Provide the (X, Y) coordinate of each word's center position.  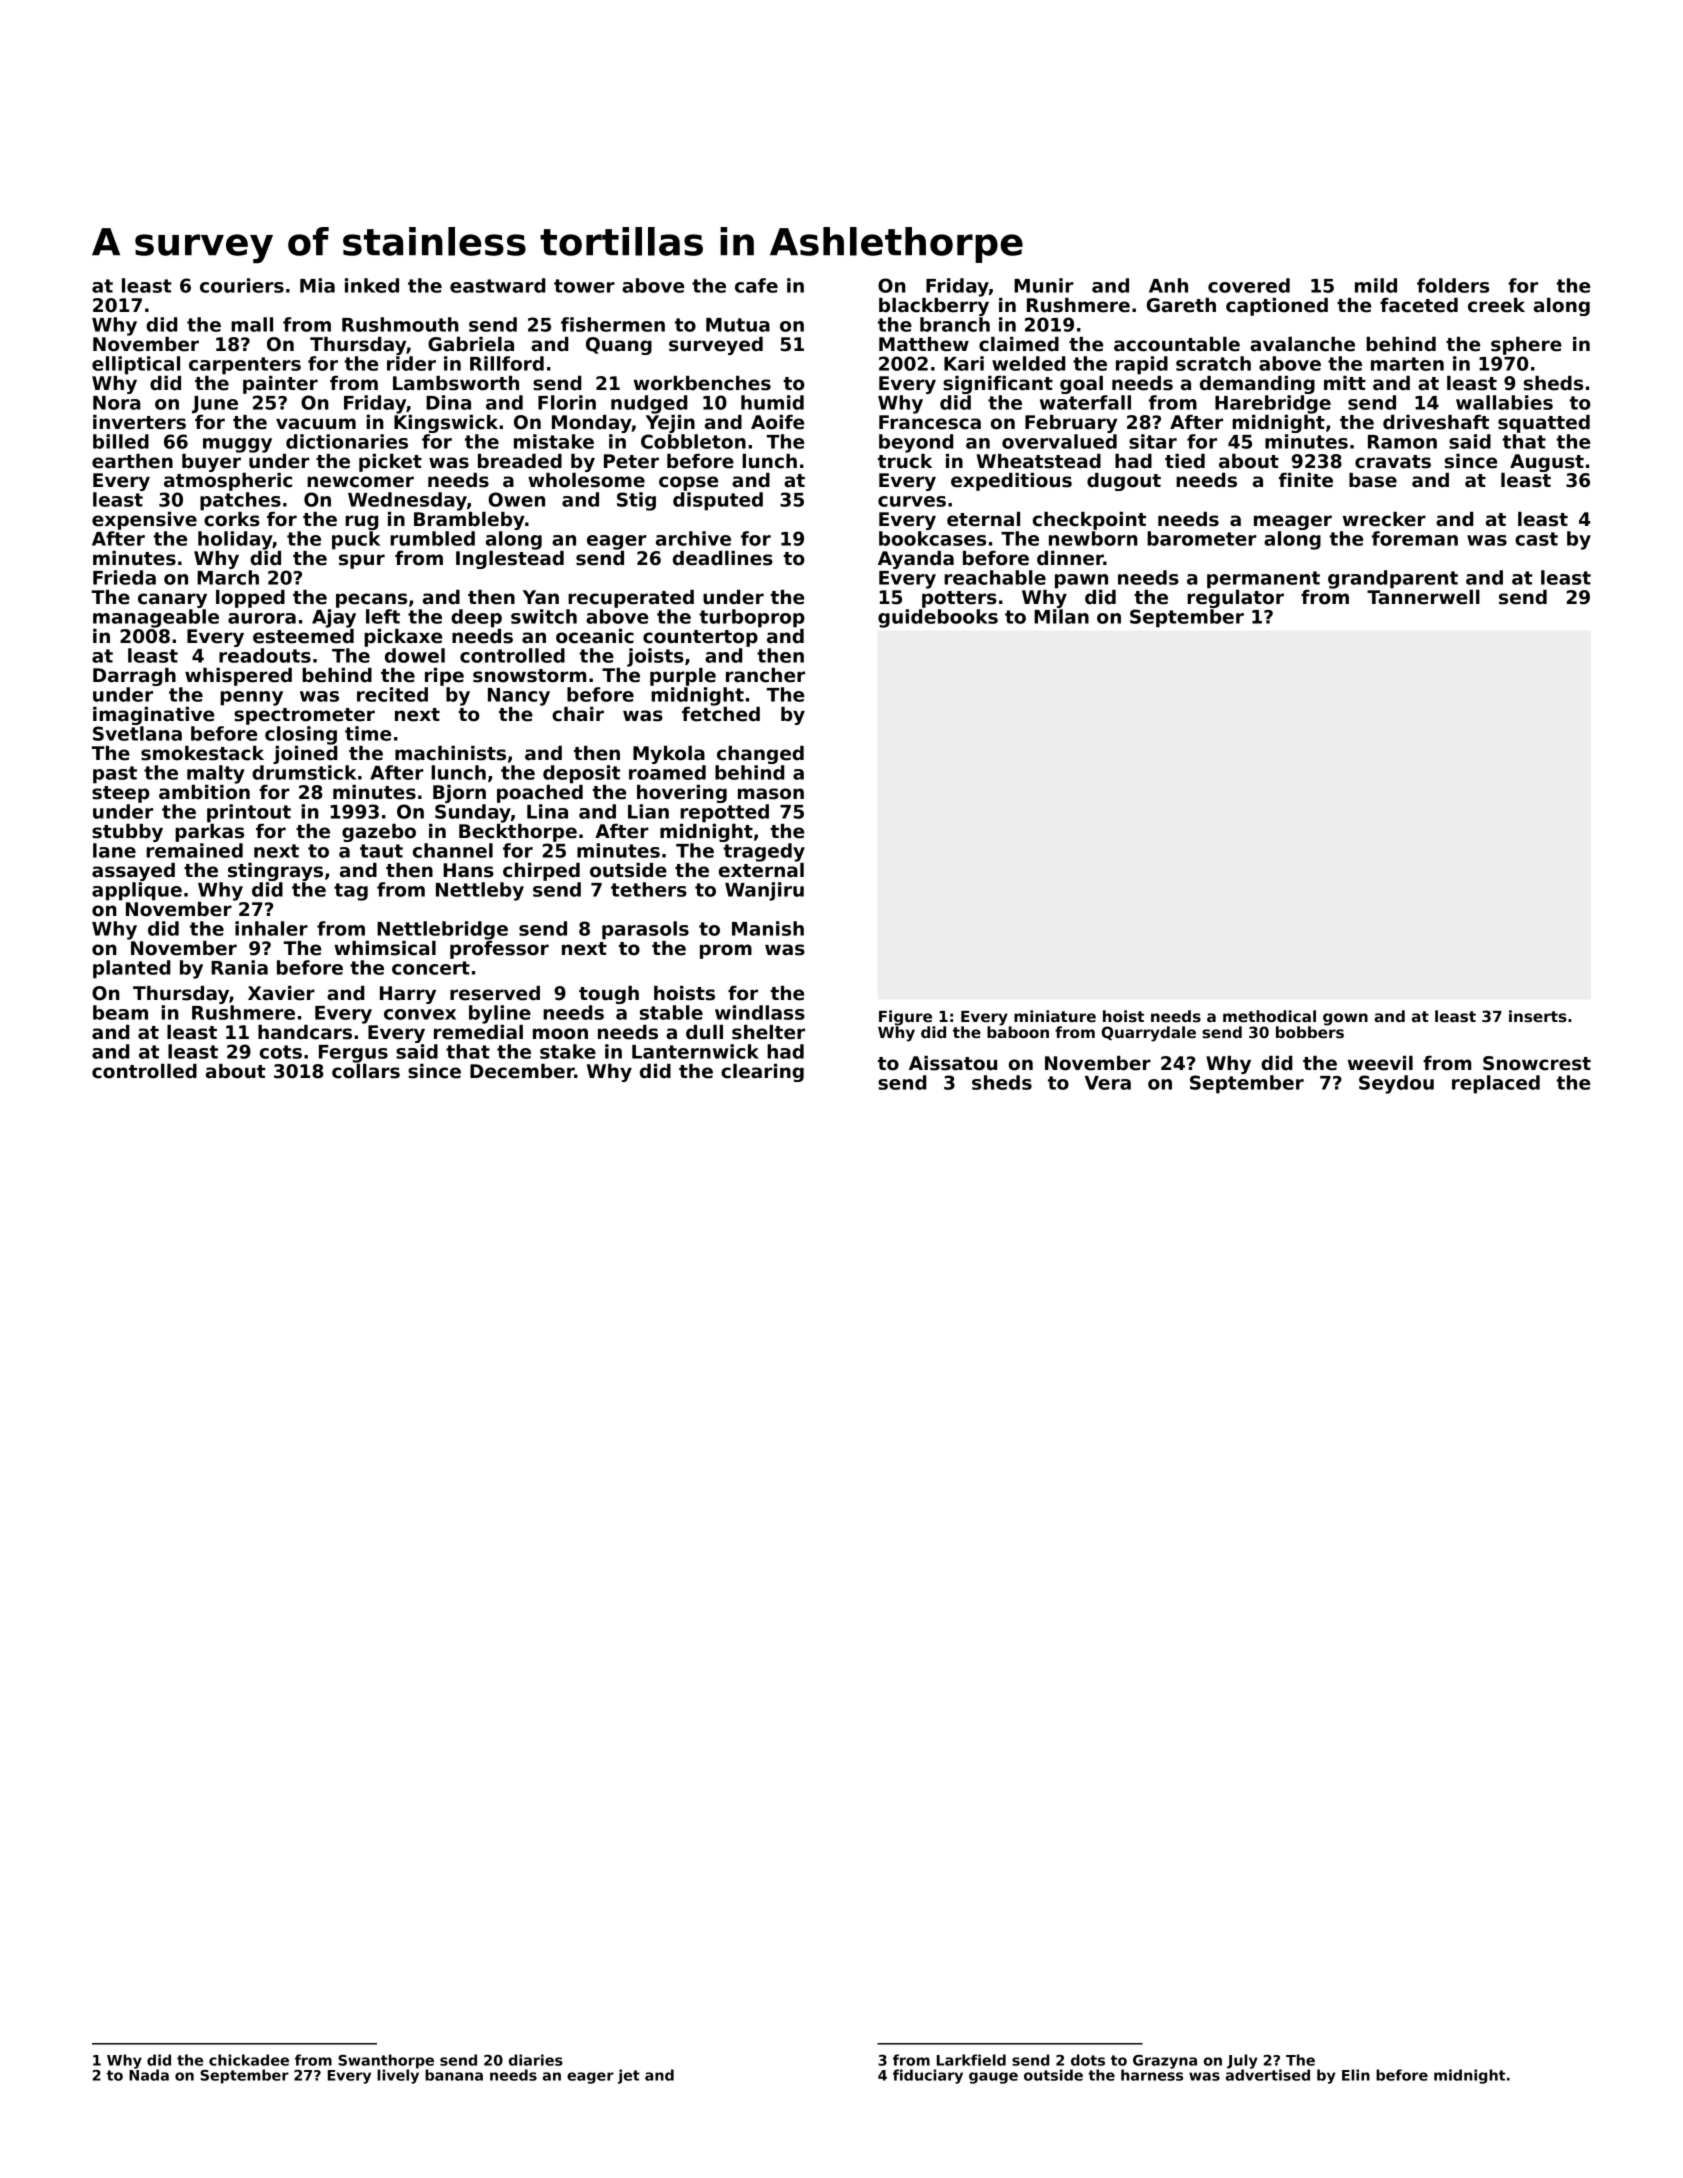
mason (771, 794)
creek (1496, 305)
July (1242, 2061)
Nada (149, 2075)
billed (121, 441)
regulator (1235, 599)
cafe (756, 285)
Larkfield (971, 2060)
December (522, 1071)
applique (137, 891)
